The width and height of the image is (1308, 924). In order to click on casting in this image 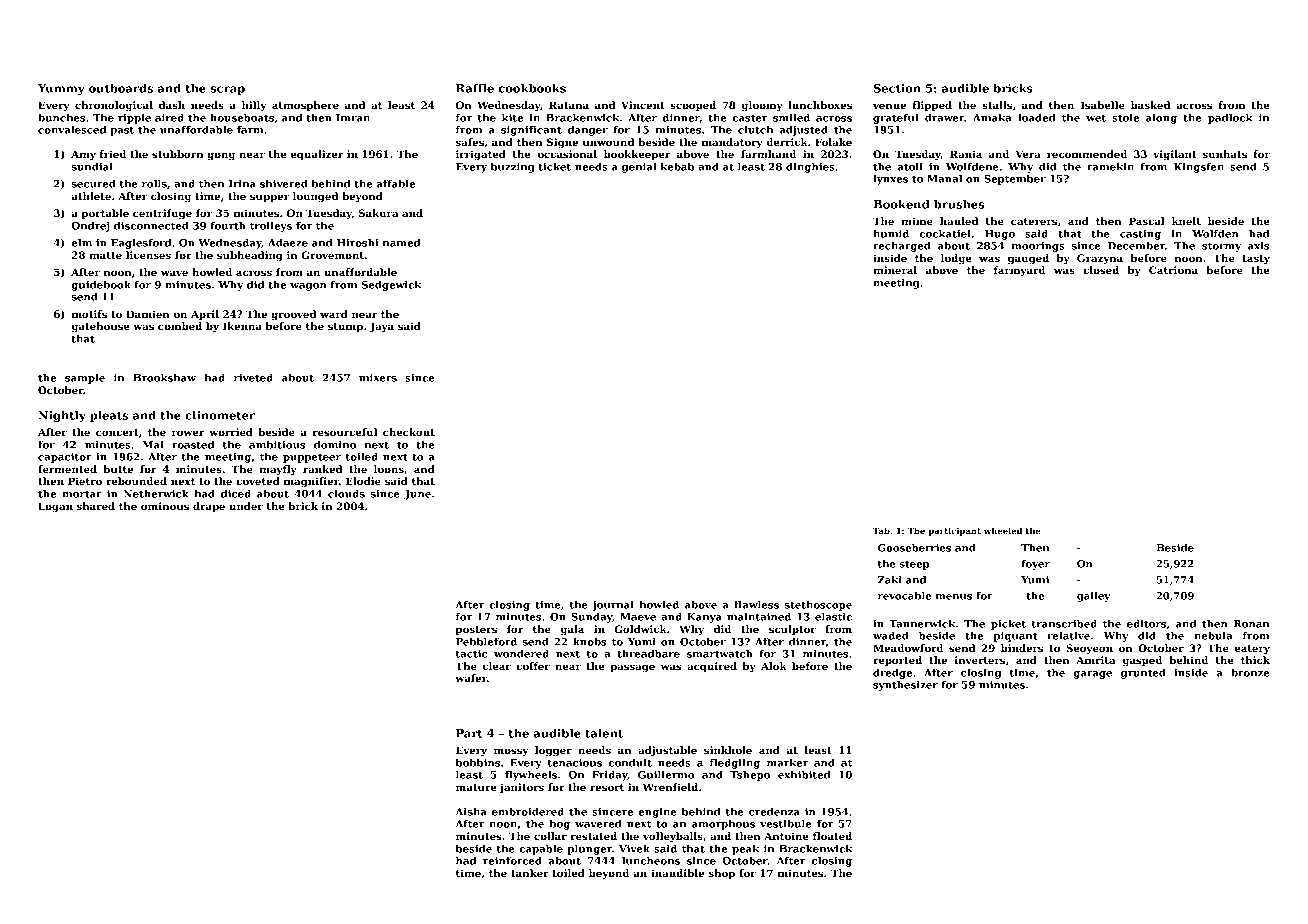, I will do `click(1140, 235)`.
